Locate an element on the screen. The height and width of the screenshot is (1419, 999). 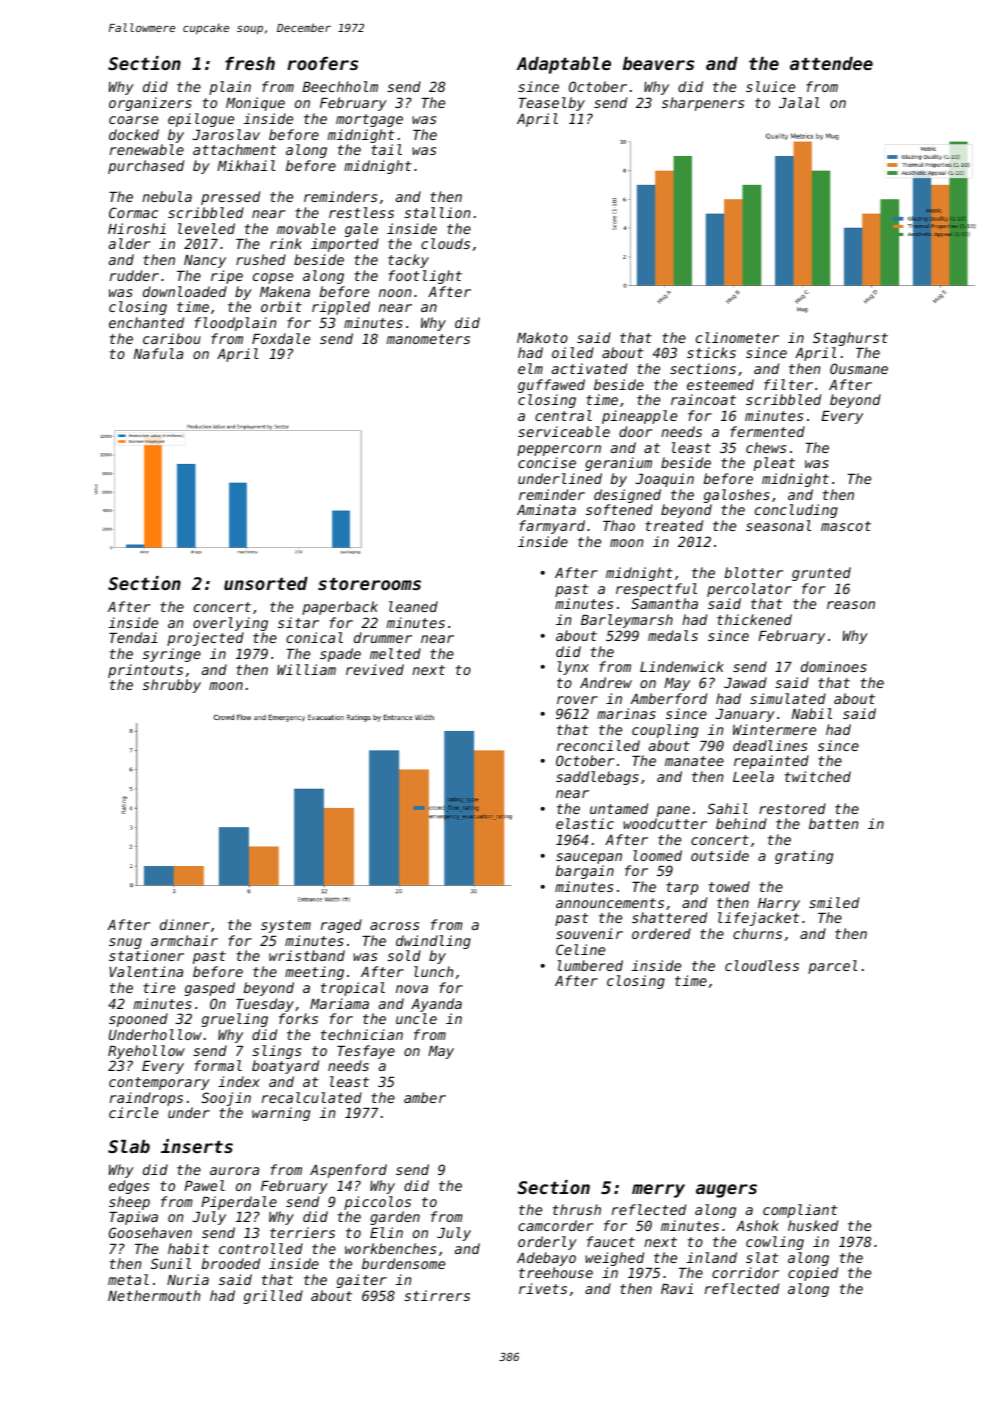
spooned is located at coordinates (138, 1020).
